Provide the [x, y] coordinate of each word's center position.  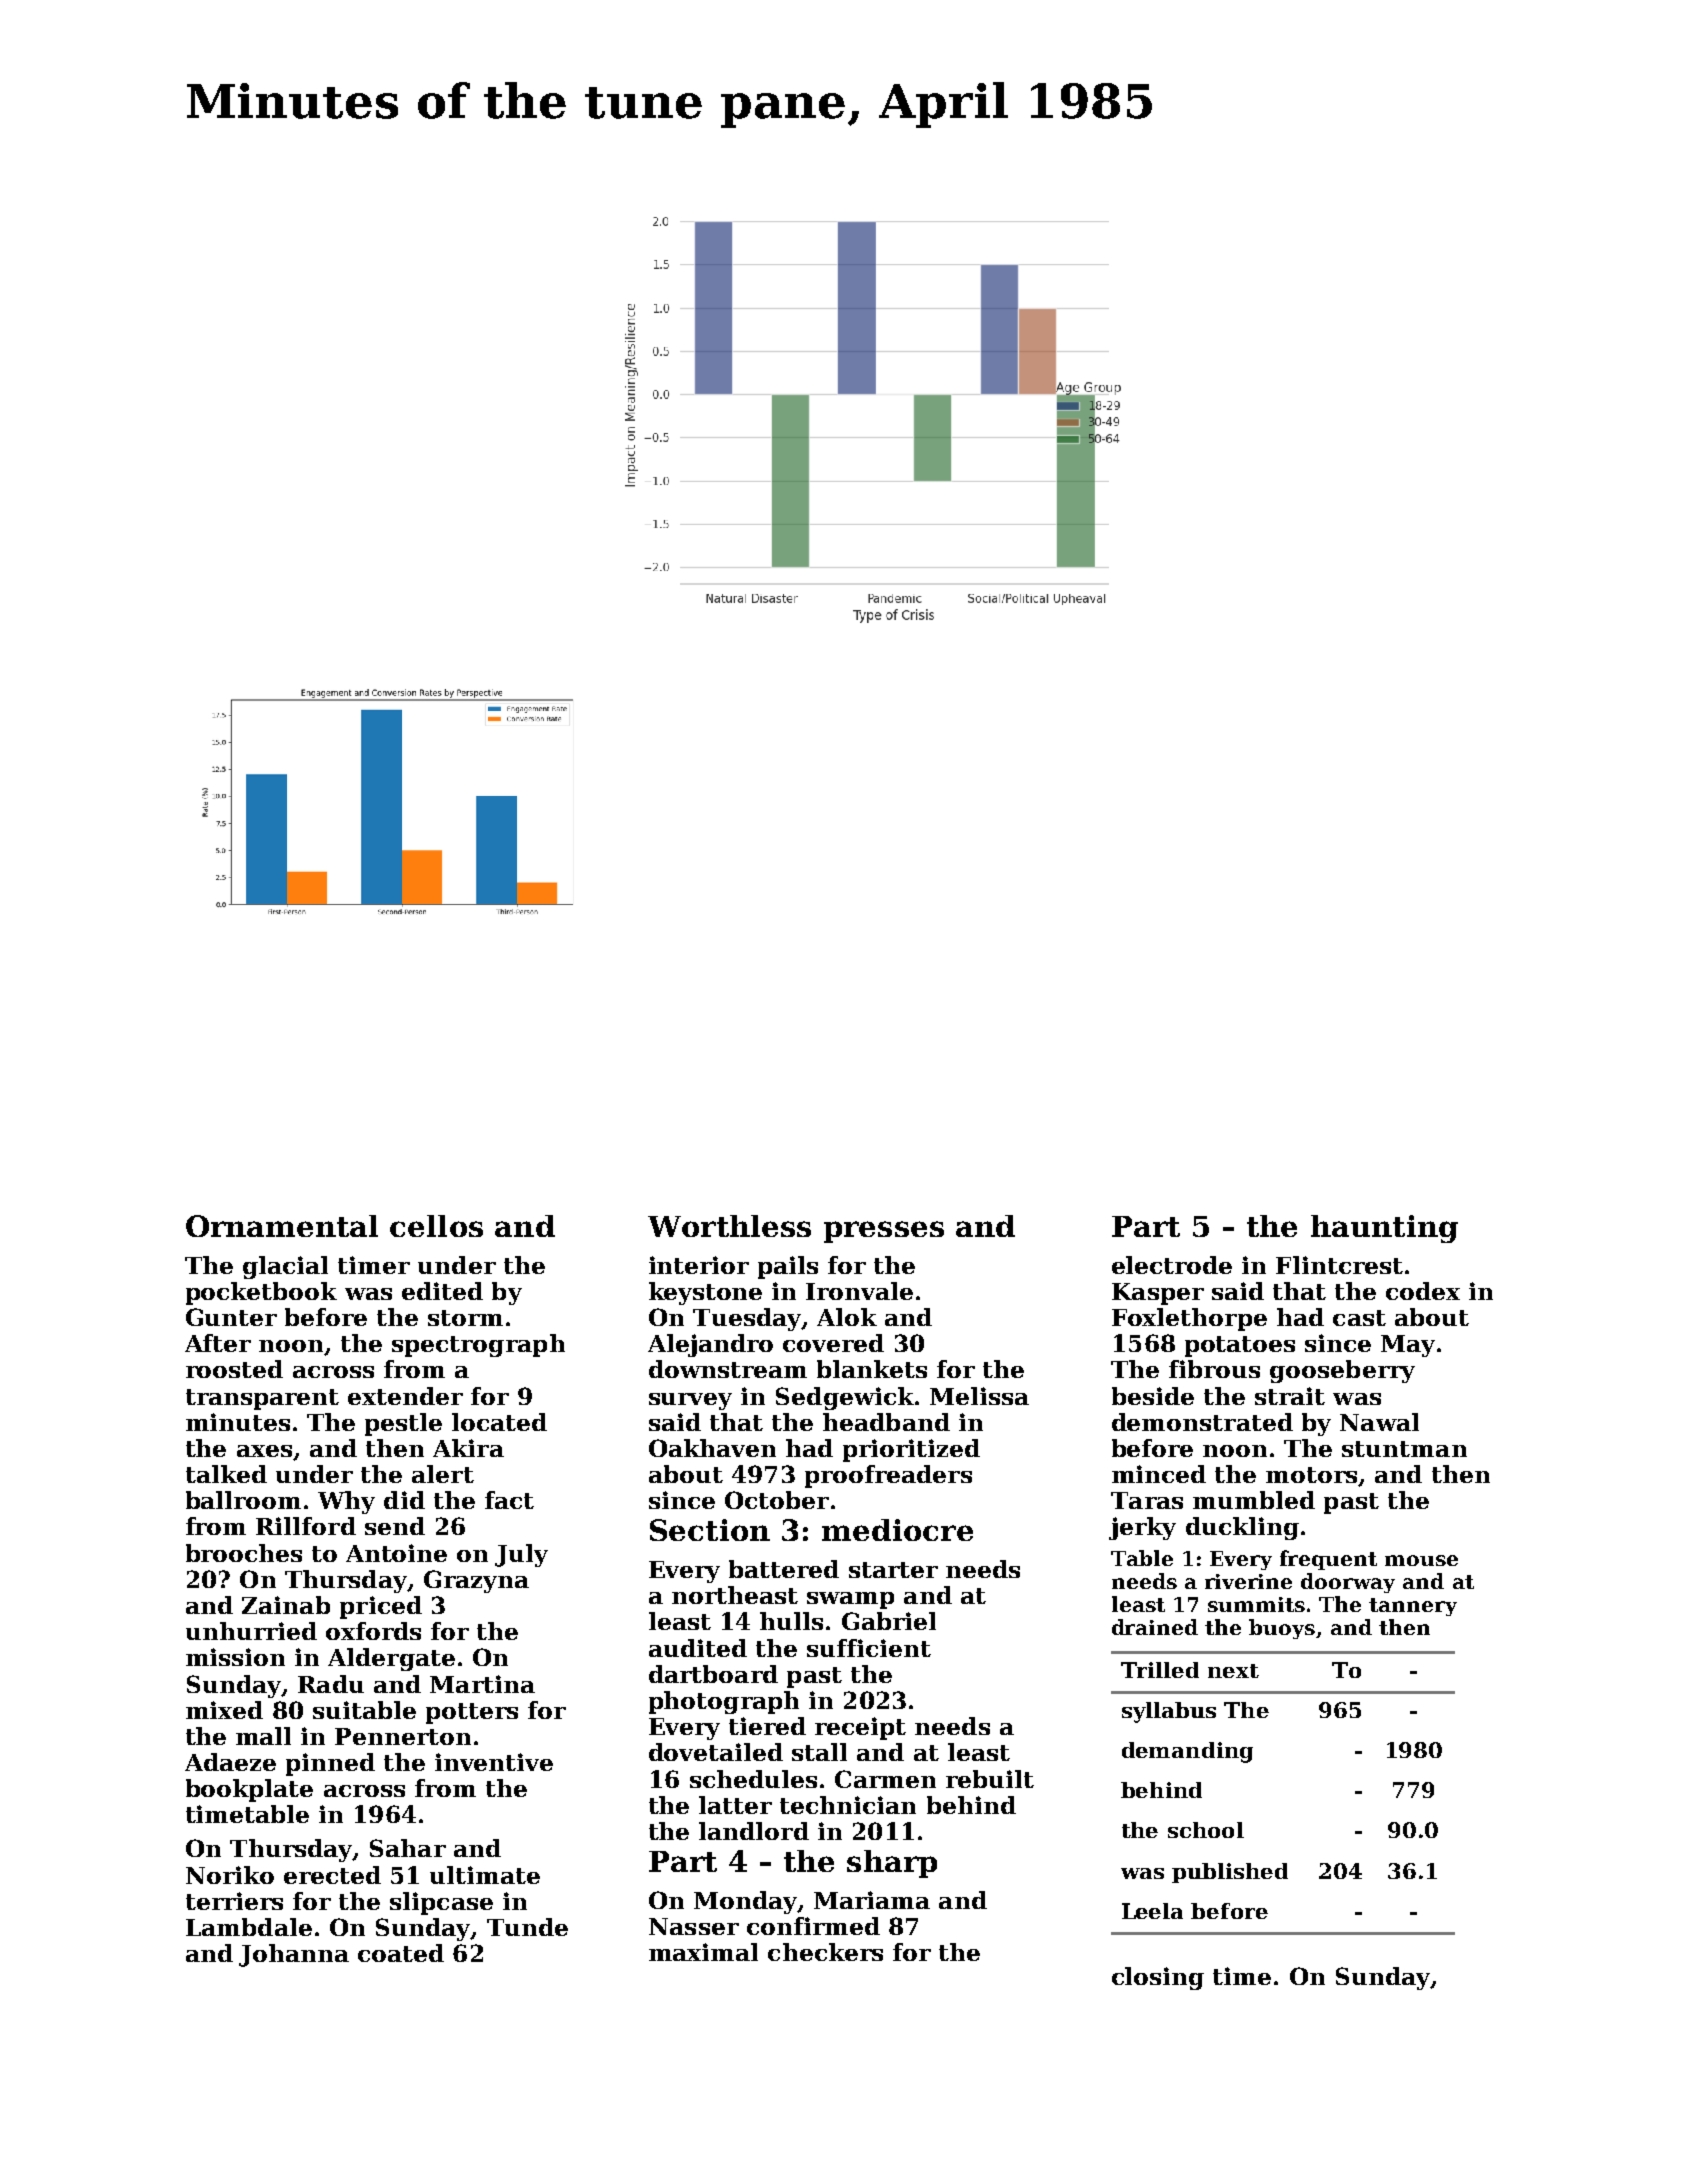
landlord [754, 1831]
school [1206, 1830]
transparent [262, 1399]
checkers [825, 1952]
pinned [330, 1764]
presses [884, 1232]
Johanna [294, 1955]
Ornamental [282, 1226]
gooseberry [1342, 1371]
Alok [847, 1317]
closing [1158, 1978]
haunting [1384, 1229]
